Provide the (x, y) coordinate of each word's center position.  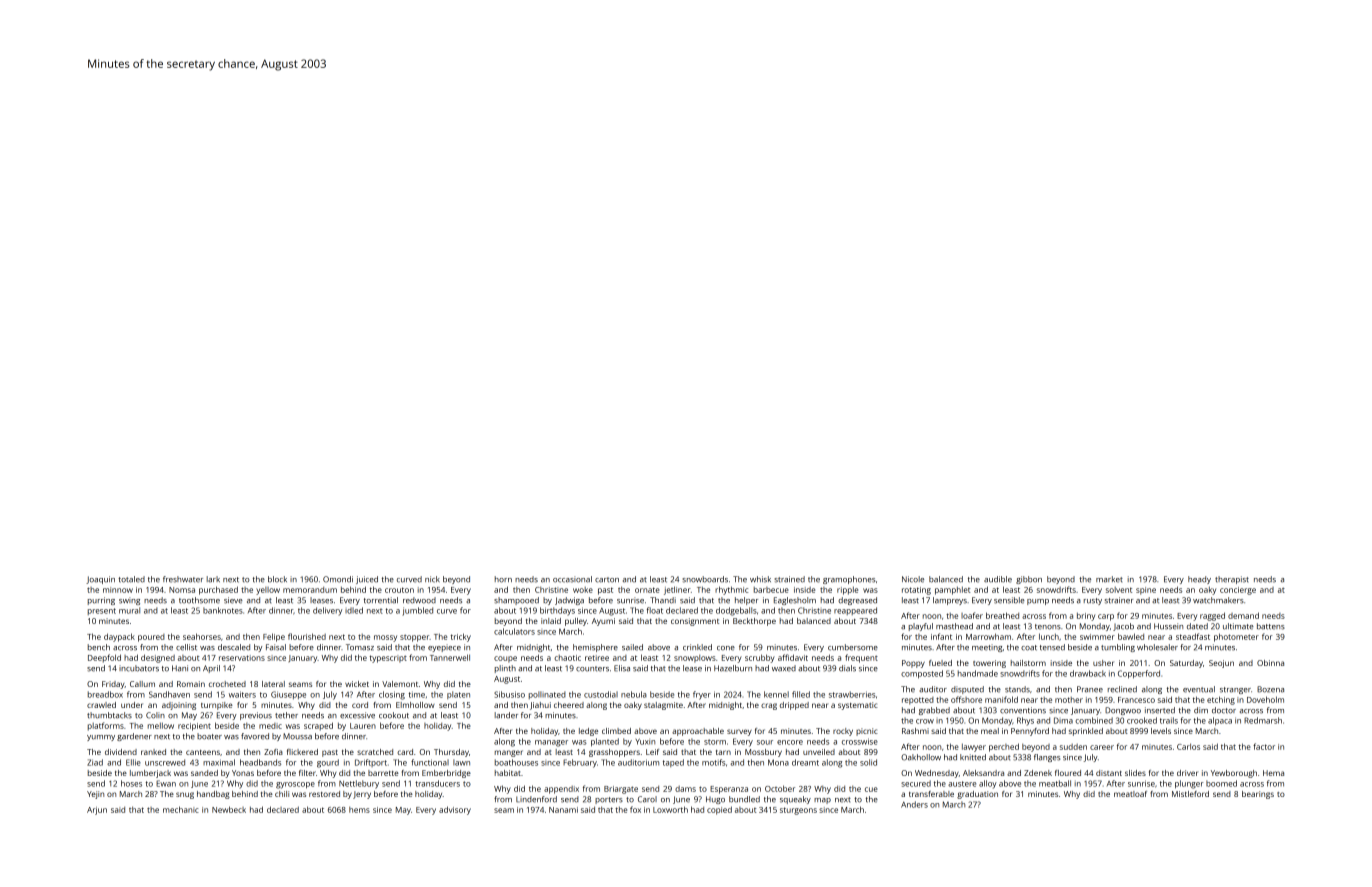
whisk (760, 579)
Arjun (97, 811)
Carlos (1188, 746)
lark (213, 579)
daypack (119, 637)
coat (1029, 648)
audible (998, 579)
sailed (632, 647)
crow (925, 721)
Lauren (363, 726)
